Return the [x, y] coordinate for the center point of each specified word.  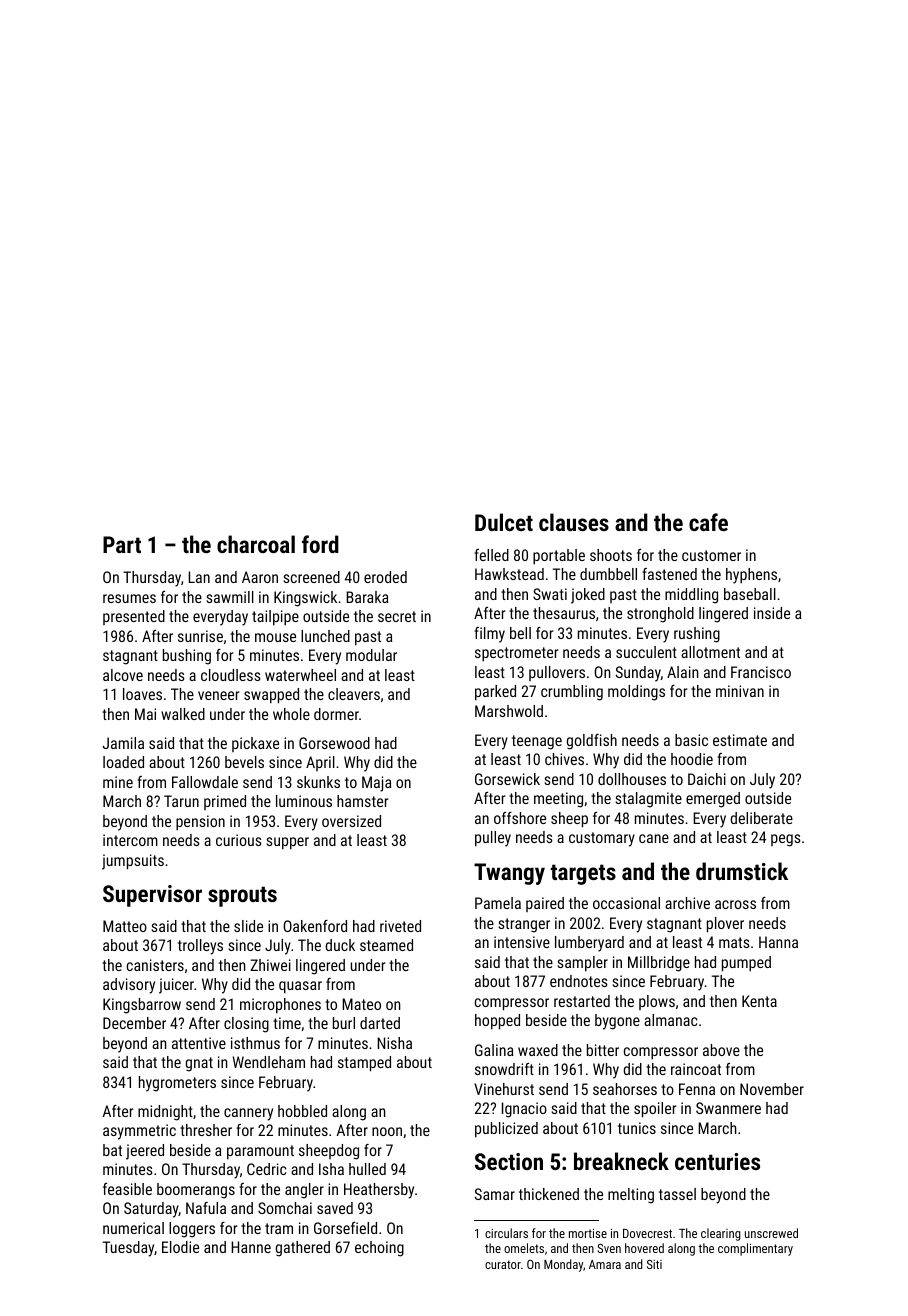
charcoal [256, 544]
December [134, 1023]
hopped [497, 1022]
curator [503, 1264]
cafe [708, 522]
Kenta [759, 1001]
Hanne [251, 1247]
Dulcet [504, 522]
